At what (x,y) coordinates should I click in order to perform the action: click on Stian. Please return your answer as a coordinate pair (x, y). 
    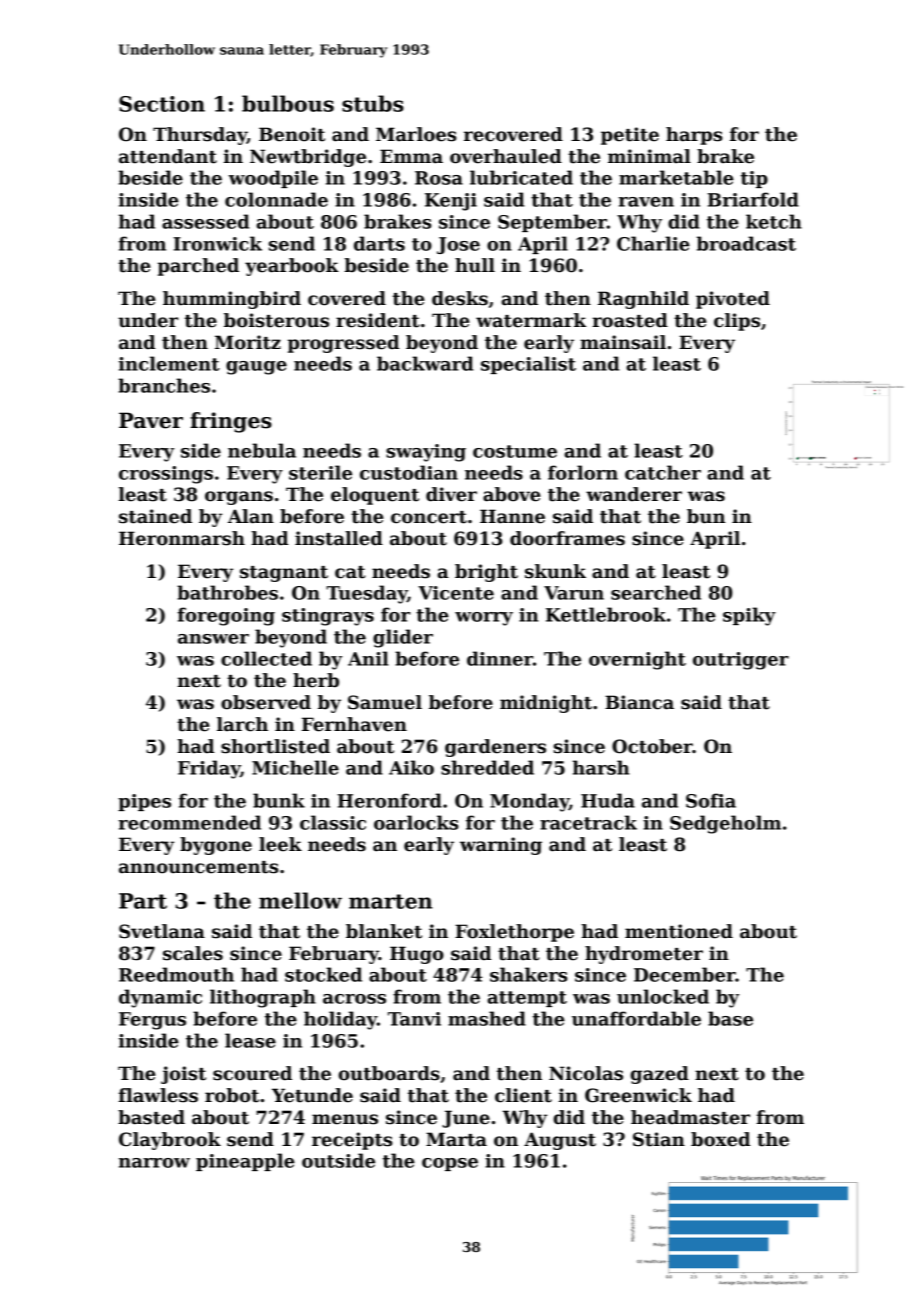
    Looking at the image, I should click on (659, 1139).
